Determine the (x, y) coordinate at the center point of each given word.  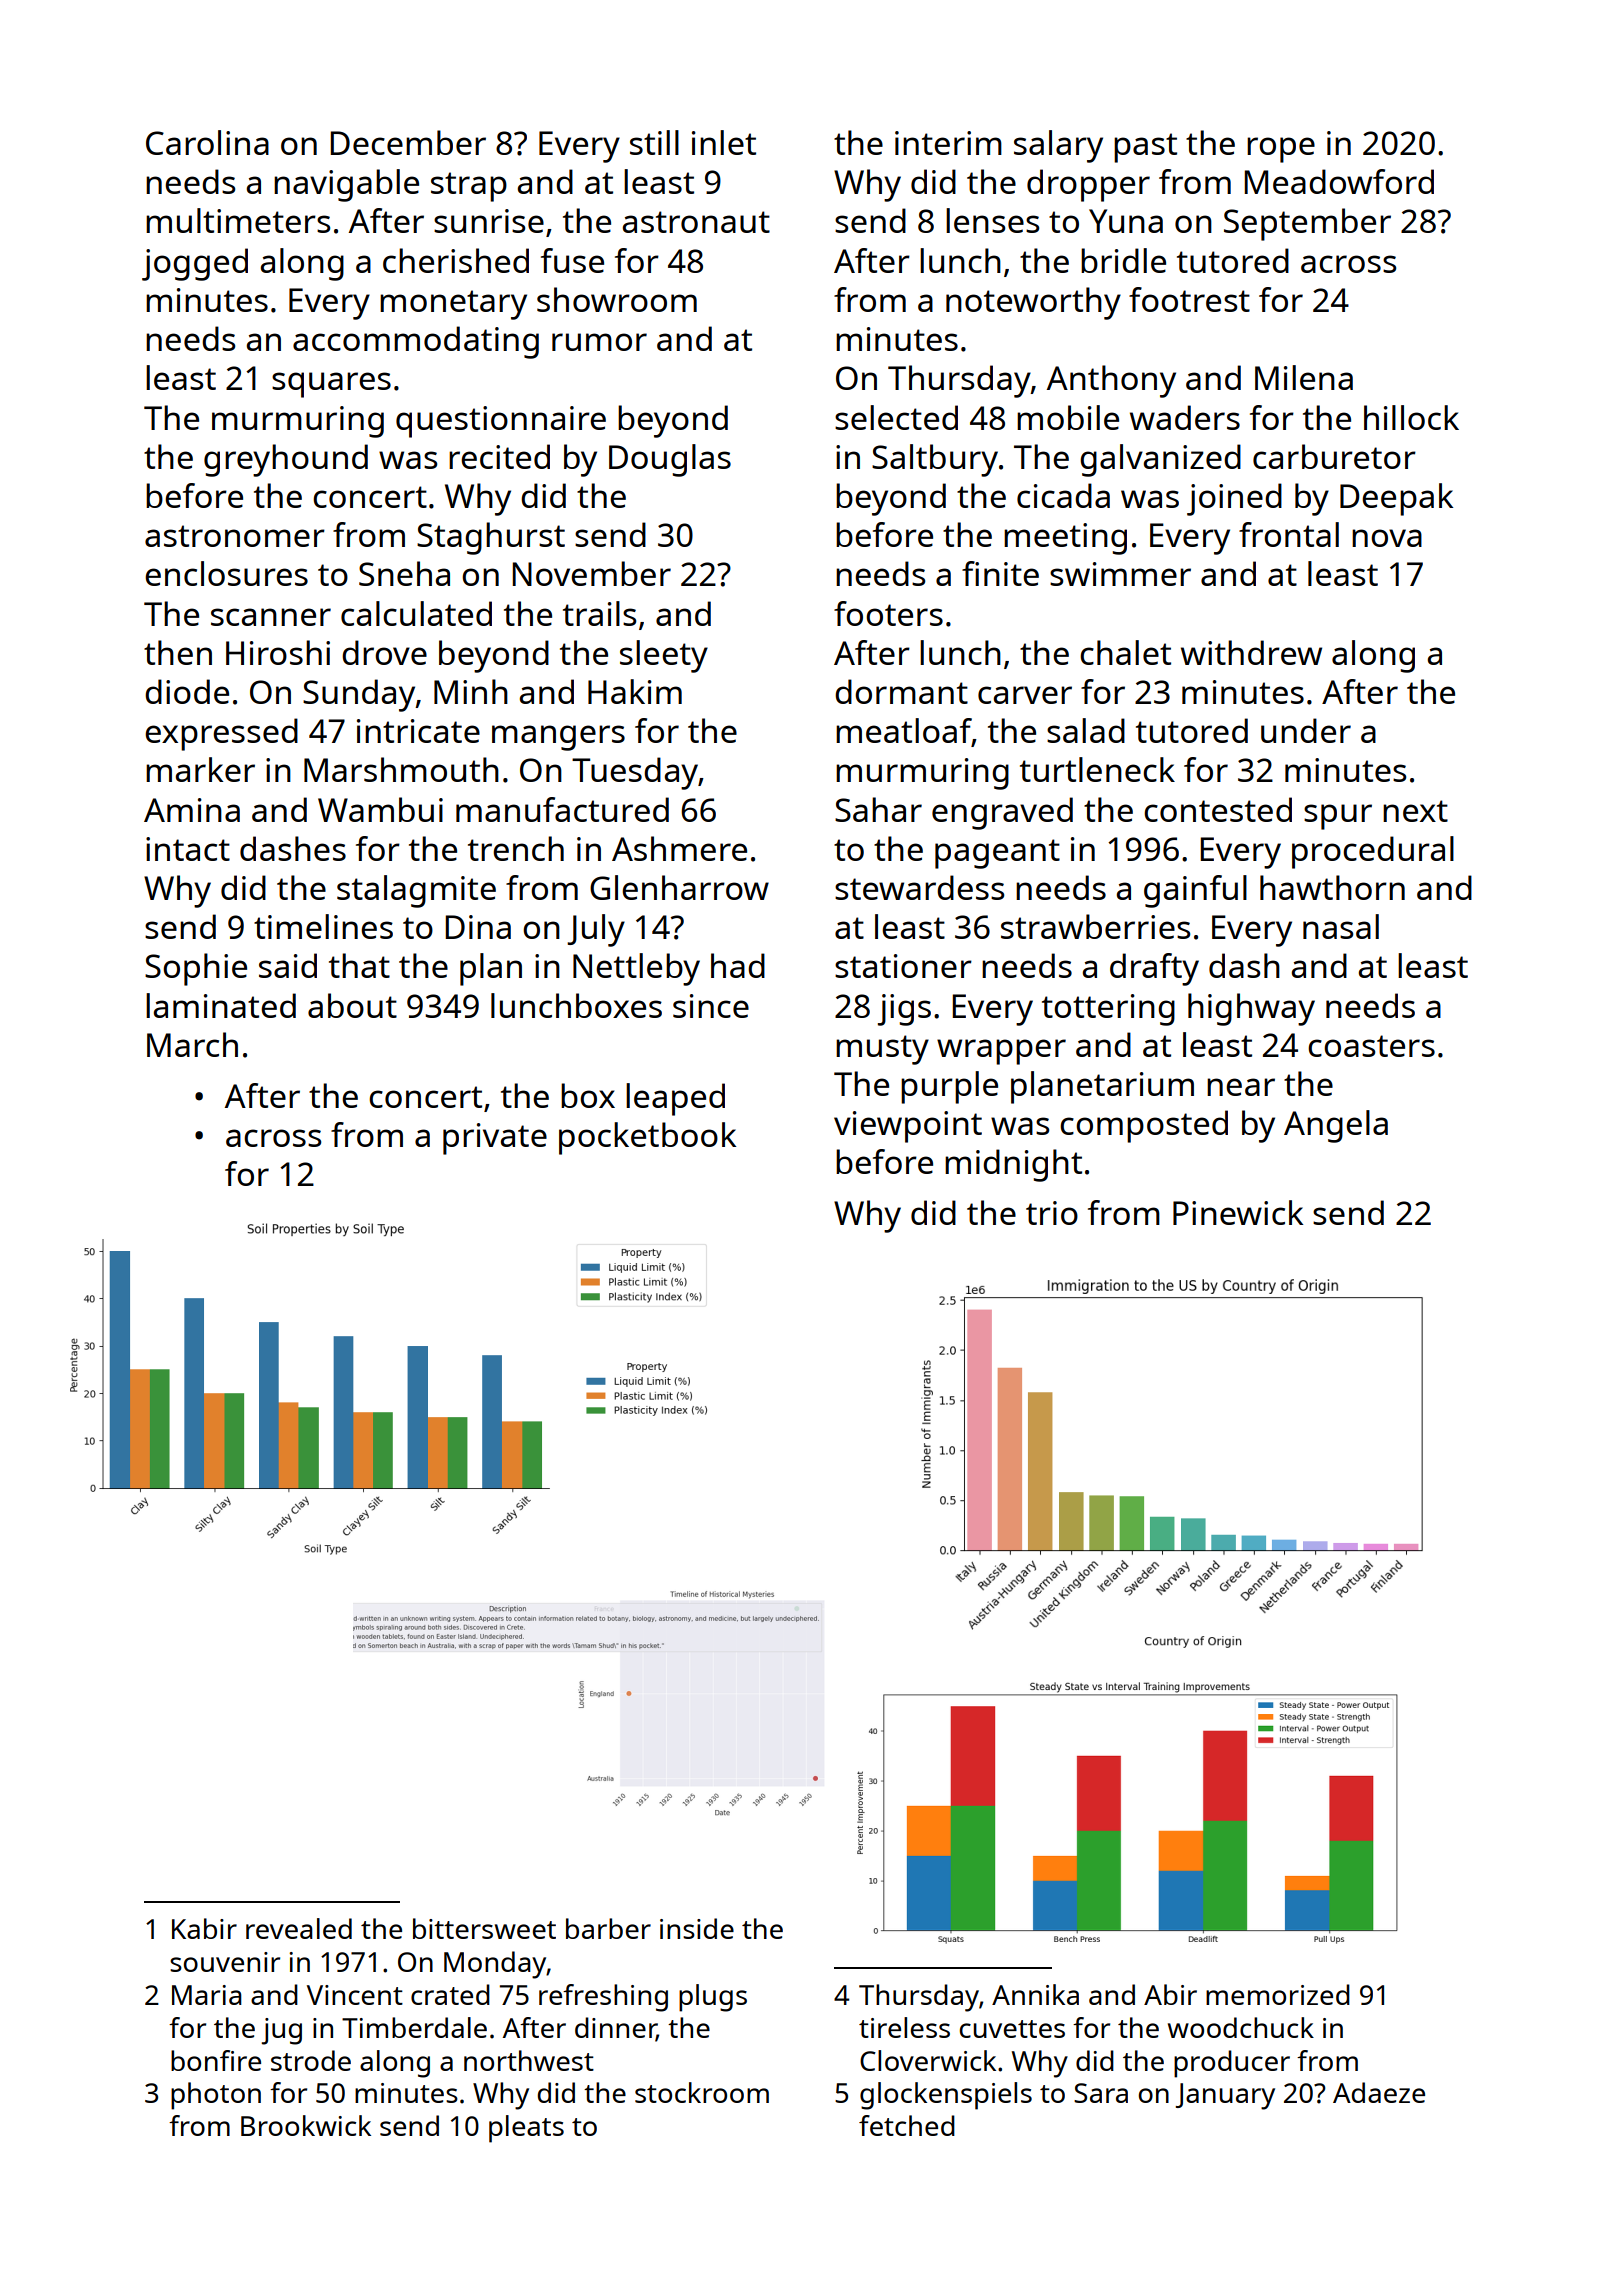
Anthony (1111, 381)
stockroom (702, 2092)
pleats (526, 2129)
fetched (907, 2125)
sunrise (489, 221)
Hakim (635, 691)
